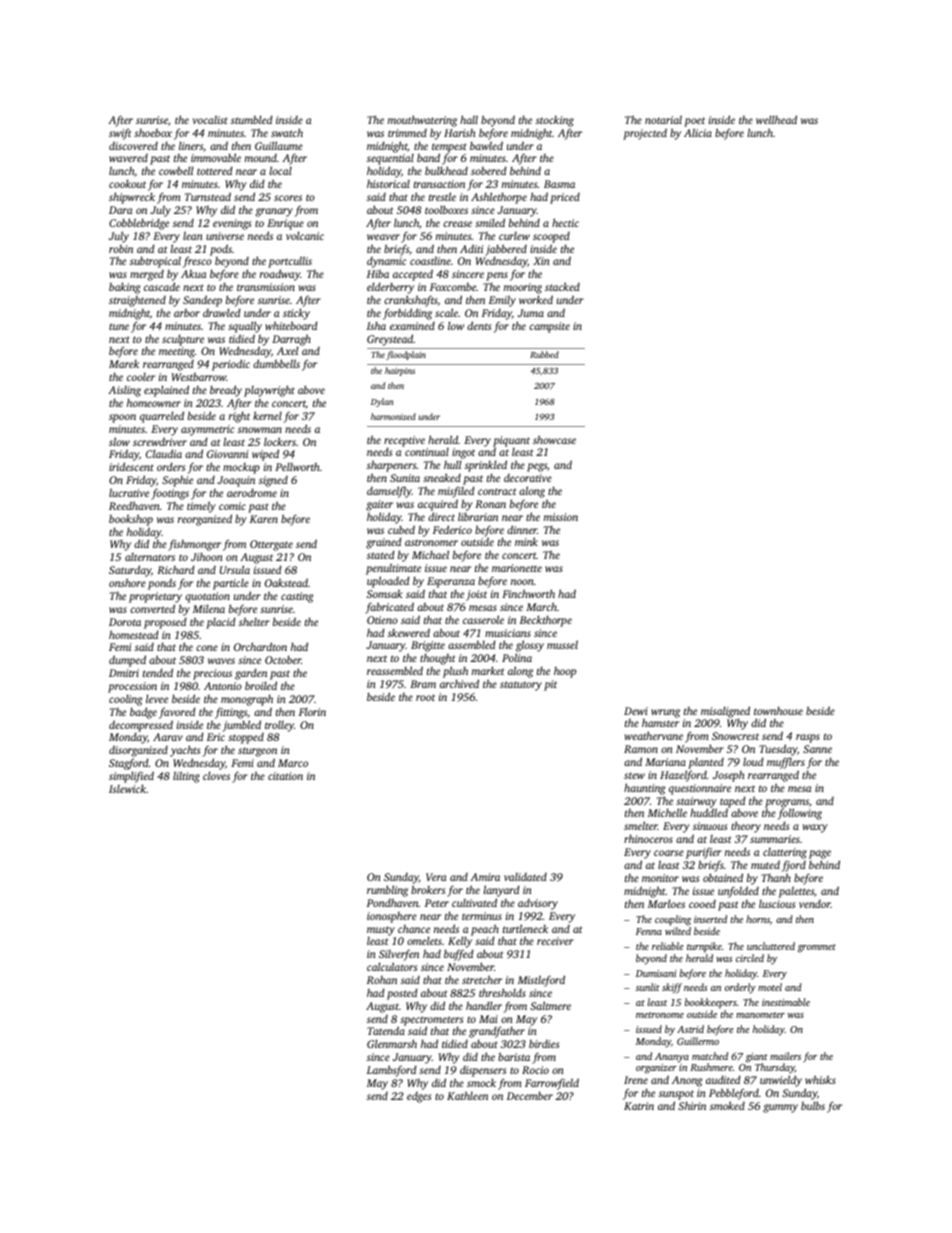 This page has height=1233, width=952. I want to click on Turnstead, so click(208, 196).
